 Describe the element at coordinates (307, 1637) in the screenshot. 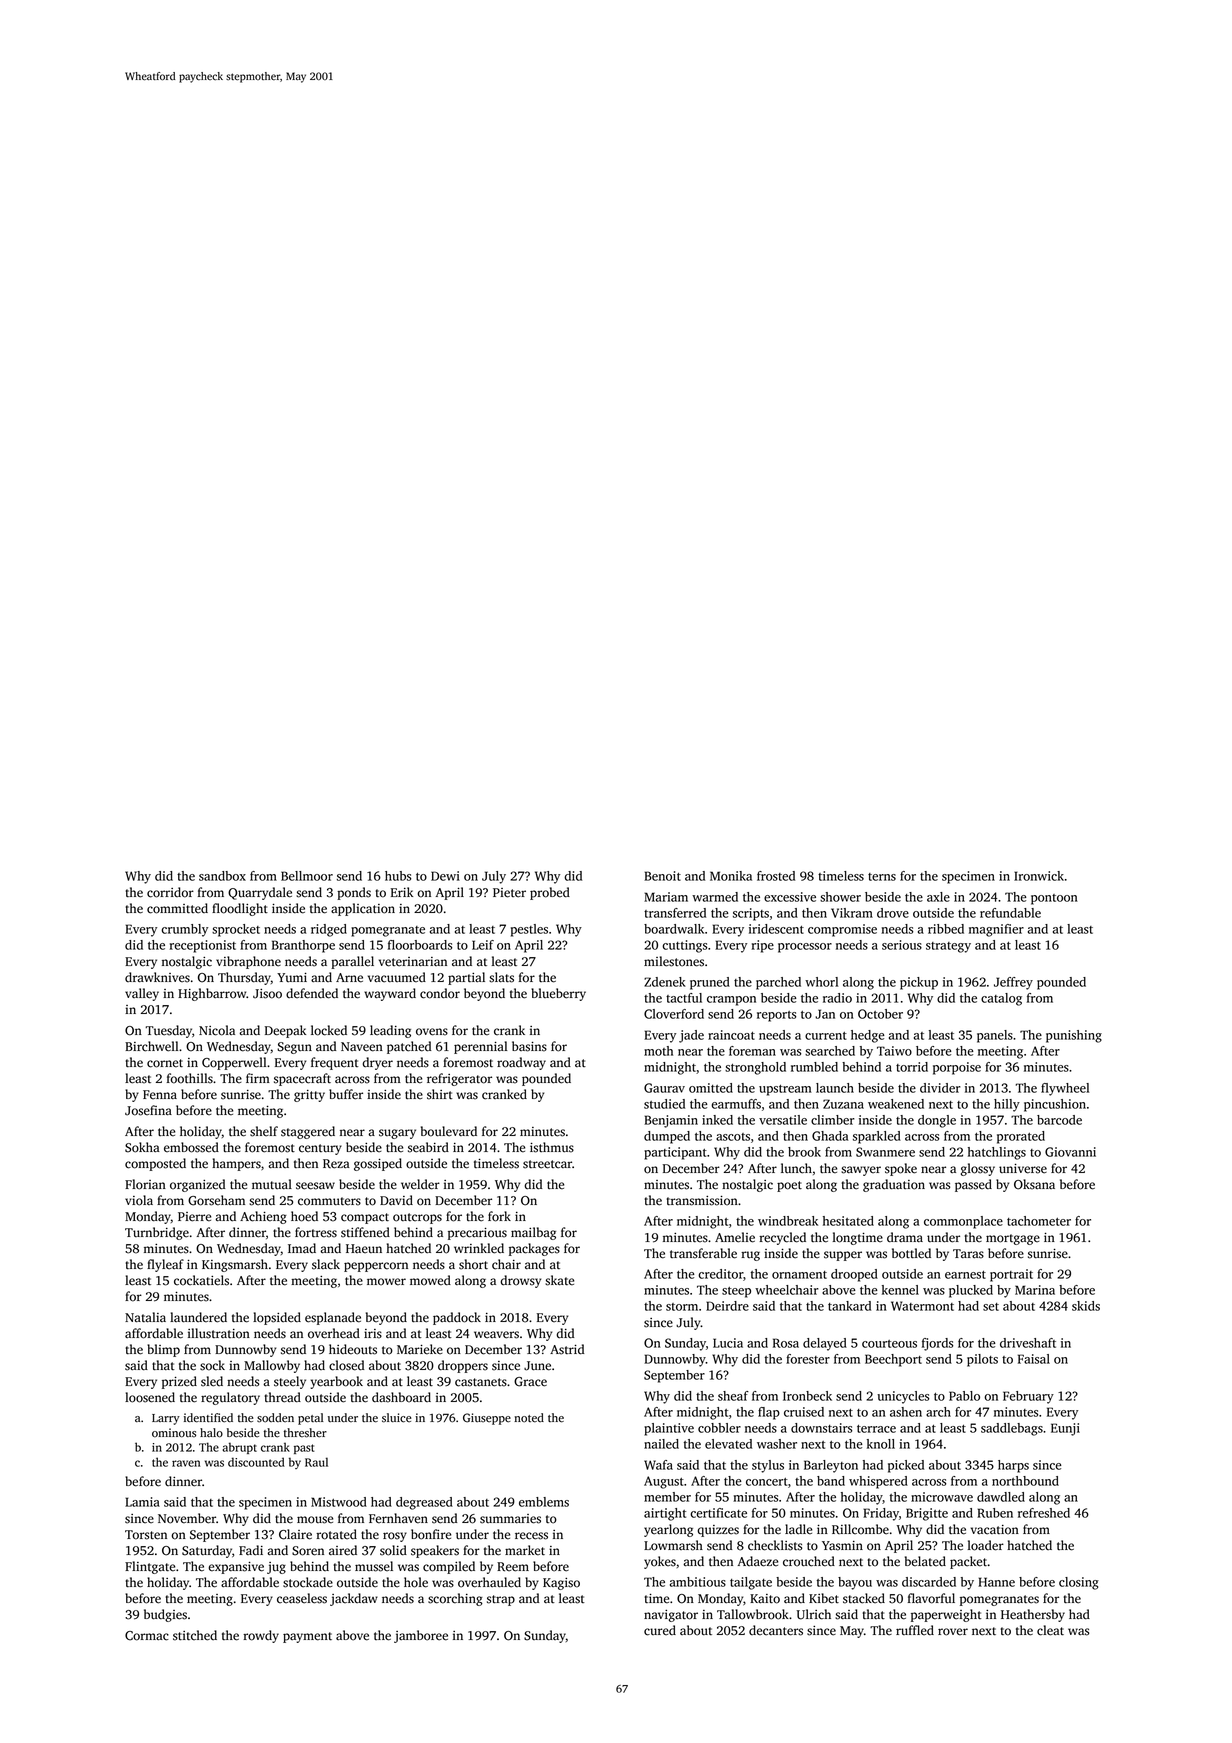

I see `payment` at that location.
